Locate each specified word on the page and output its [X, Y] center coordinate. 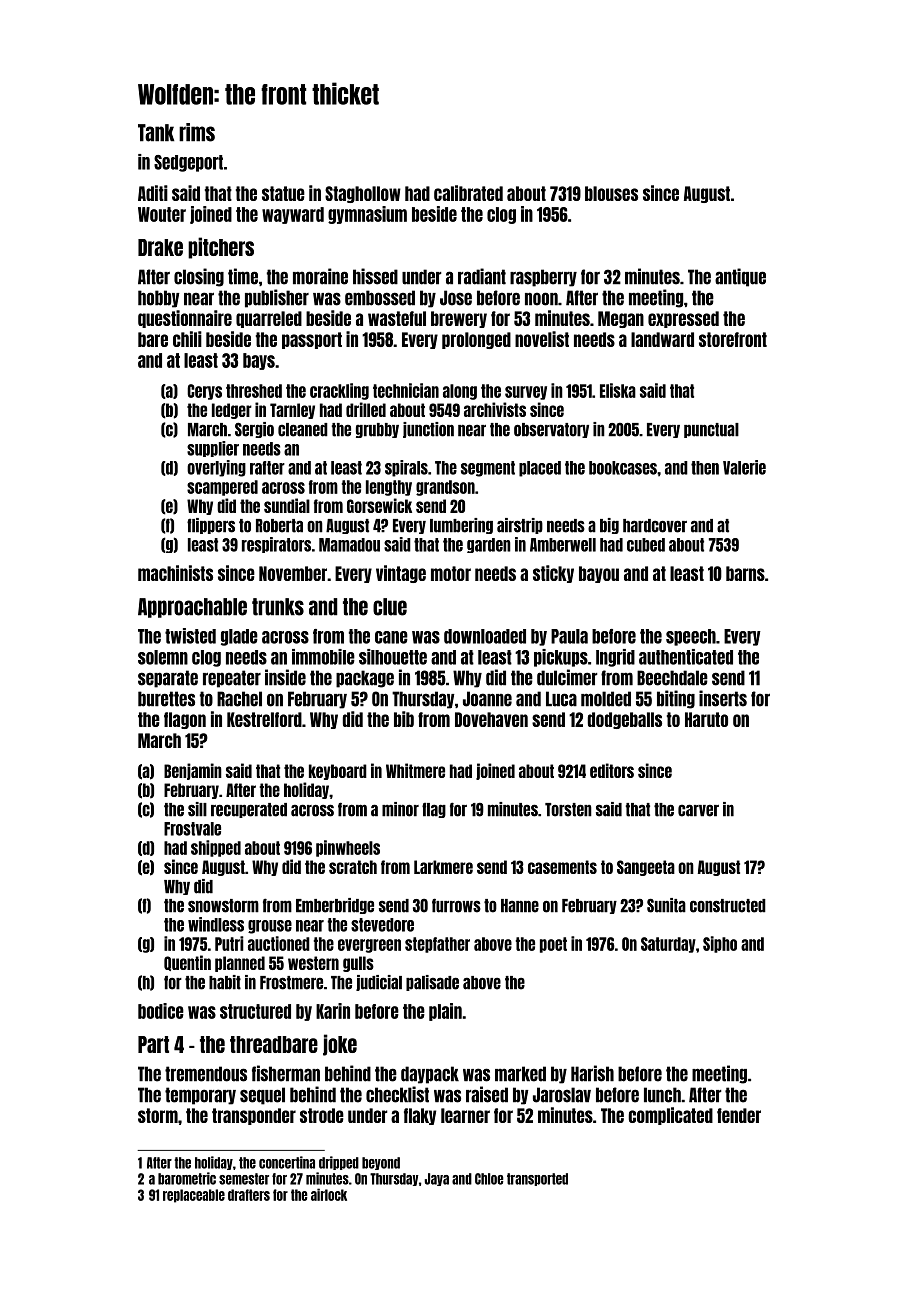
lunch [662, 1095]
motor [451, 573]
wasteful [397, 318]
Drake [160, 247]
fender [739, 1115]
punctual [711, 430]
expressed [683, 319]
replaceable [194, 1196]
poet [553, 945]
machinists [175, 573]
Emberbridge [335, 906]
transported [537, 1179]
